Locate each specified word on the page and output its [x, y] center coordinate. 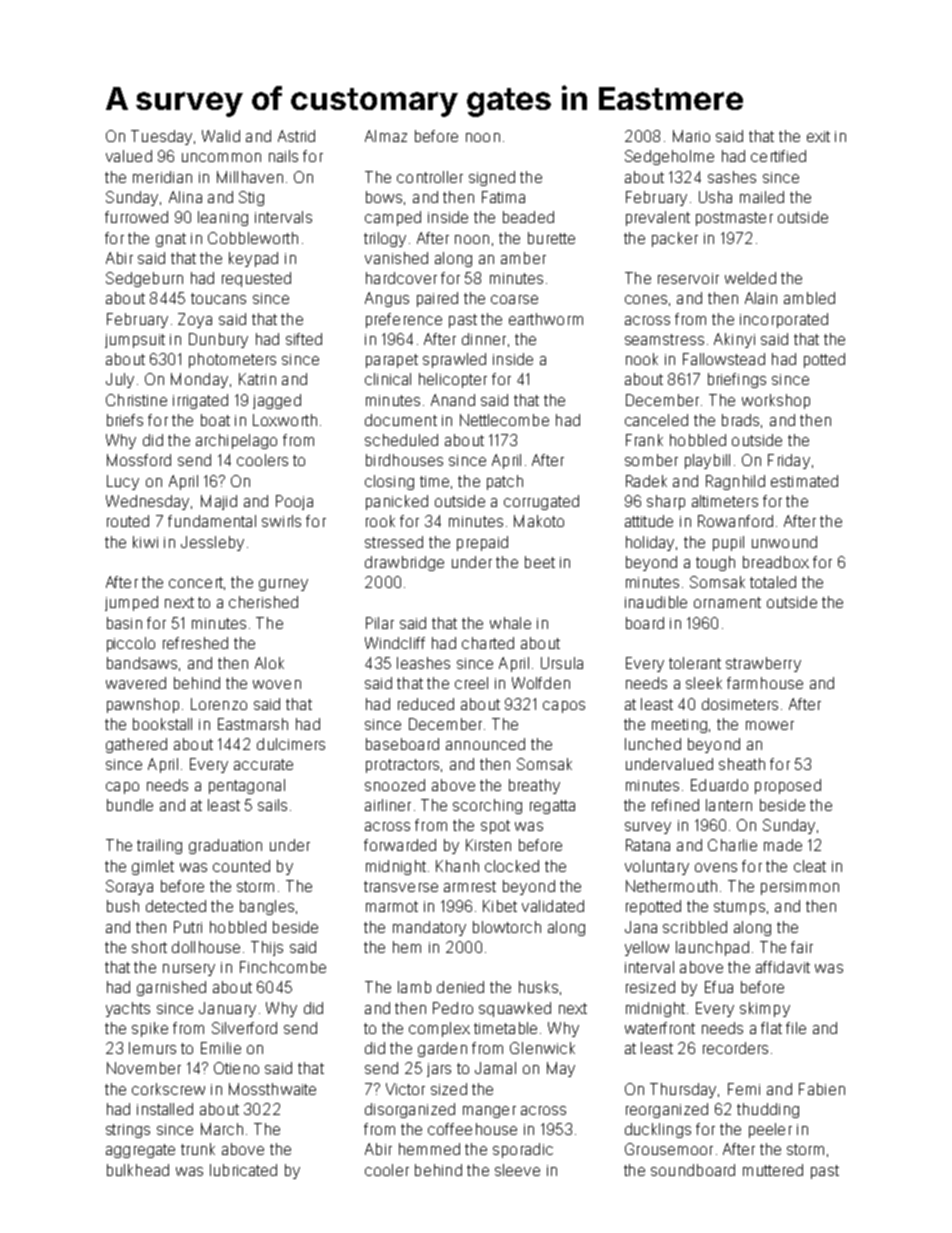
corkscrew [168, 1089]
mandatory [429, 928]
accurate [263, 764]
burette [551, 238]
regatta [552, 807]
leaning [223, 218]
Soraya [129, 887]
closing [389, 482]
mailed [762, 197]
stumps [739, 908]
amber [523, 258]
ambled [809, 298]
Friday [789, 461]
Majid [219, 502]
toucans [218, 298]
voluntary [657, 867]
